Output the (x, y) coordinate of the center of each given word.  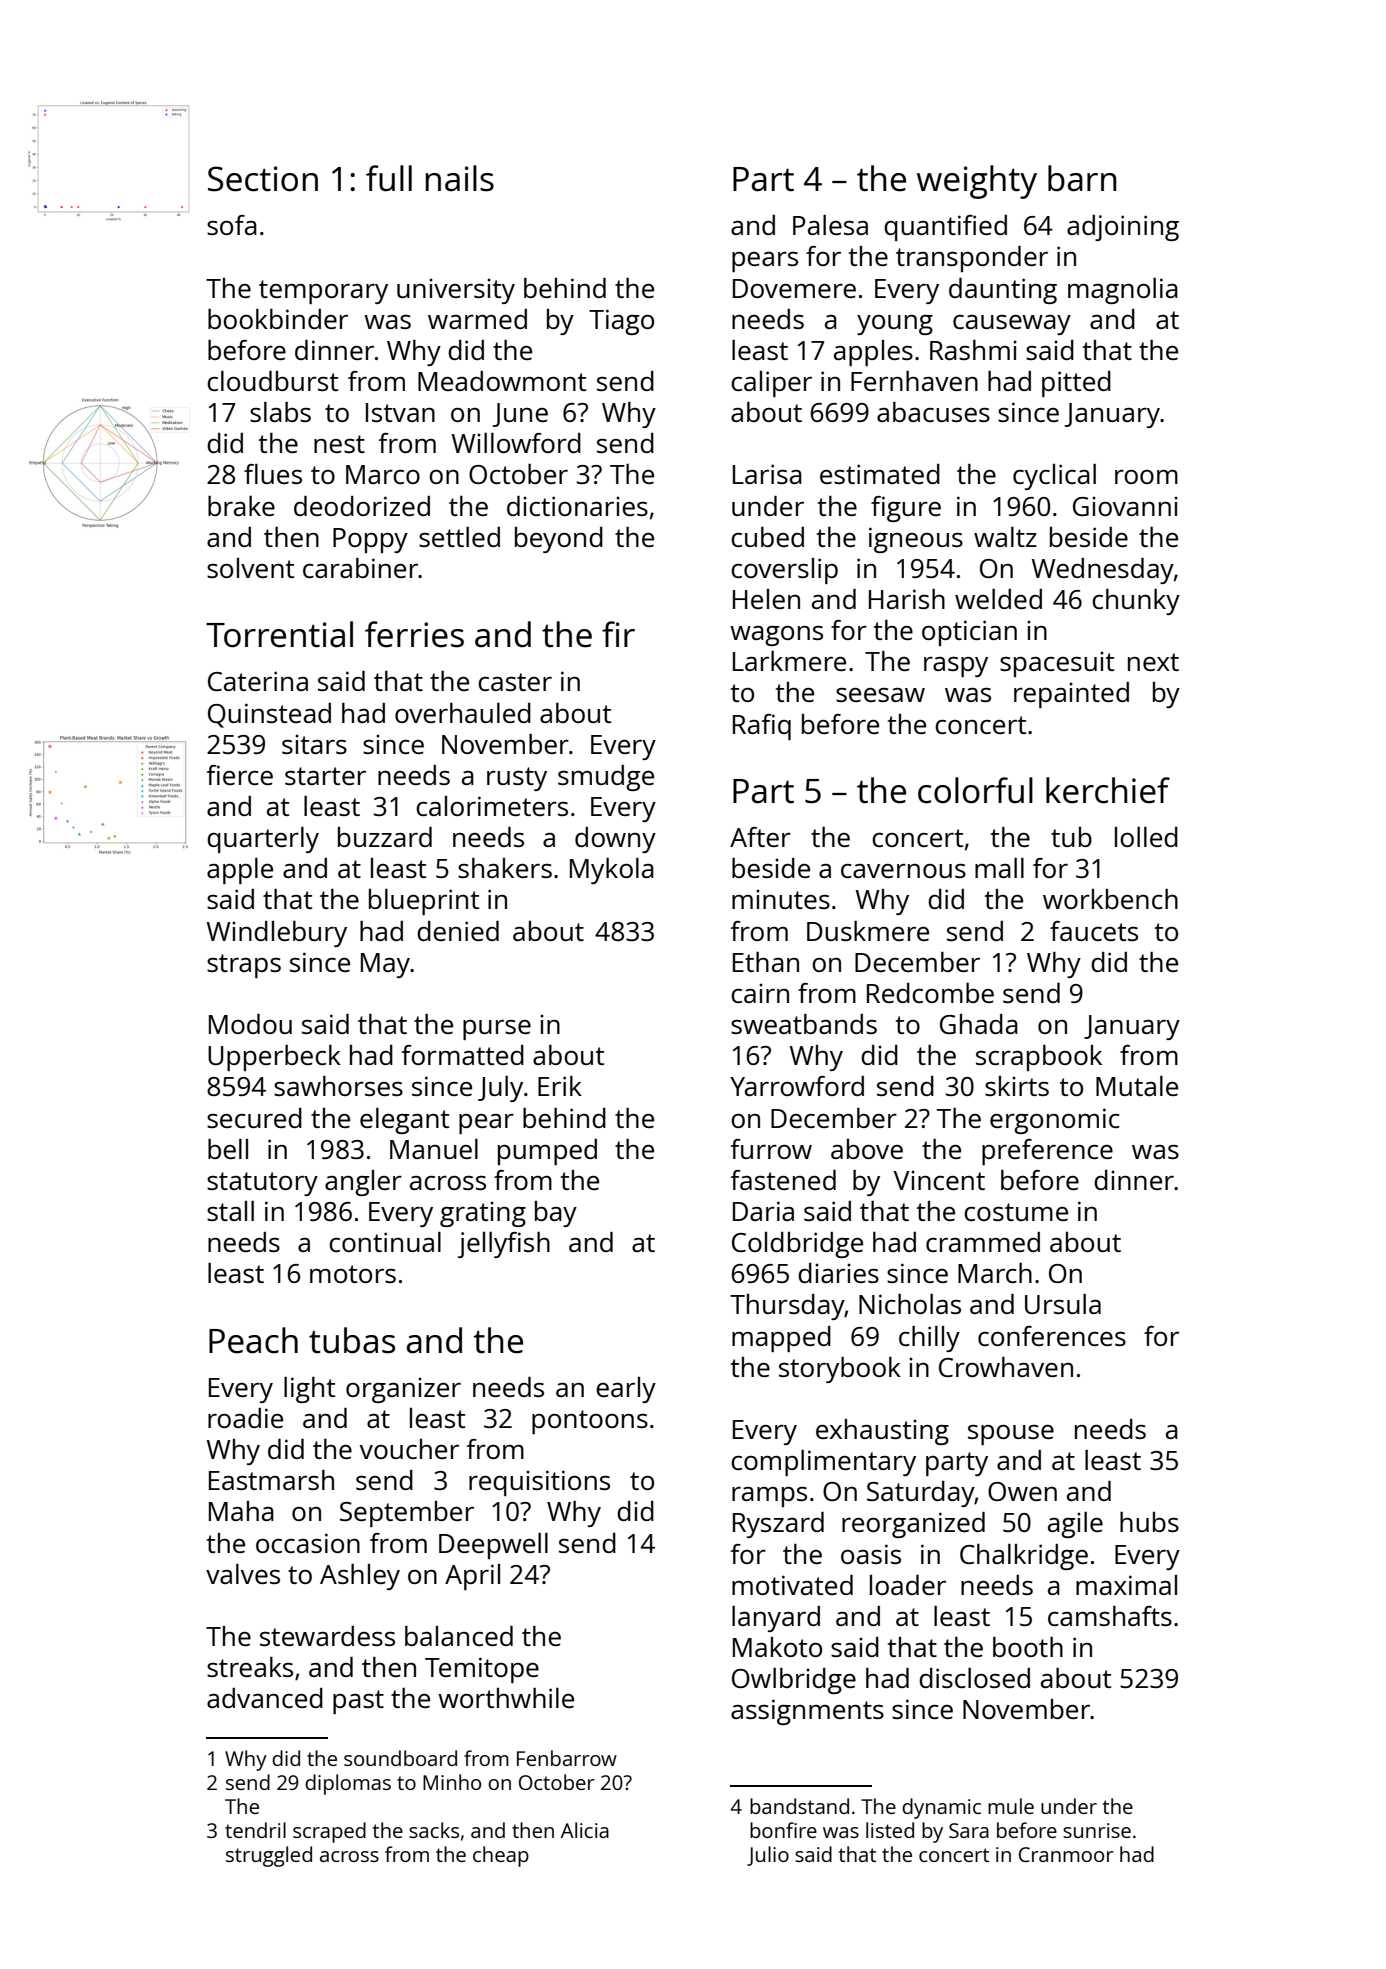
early (626, 1390)
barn (1082, 178)
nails (460, 178)
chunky (1136, 602)
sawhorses (338, 1086)
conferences (1052, 1336)
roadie (245, 1418)
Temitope (482, 1670)
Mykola (612, 871)
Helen (766, 599)
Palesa (830, 225)
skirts (1017, 1086)
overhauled (463, 713)
